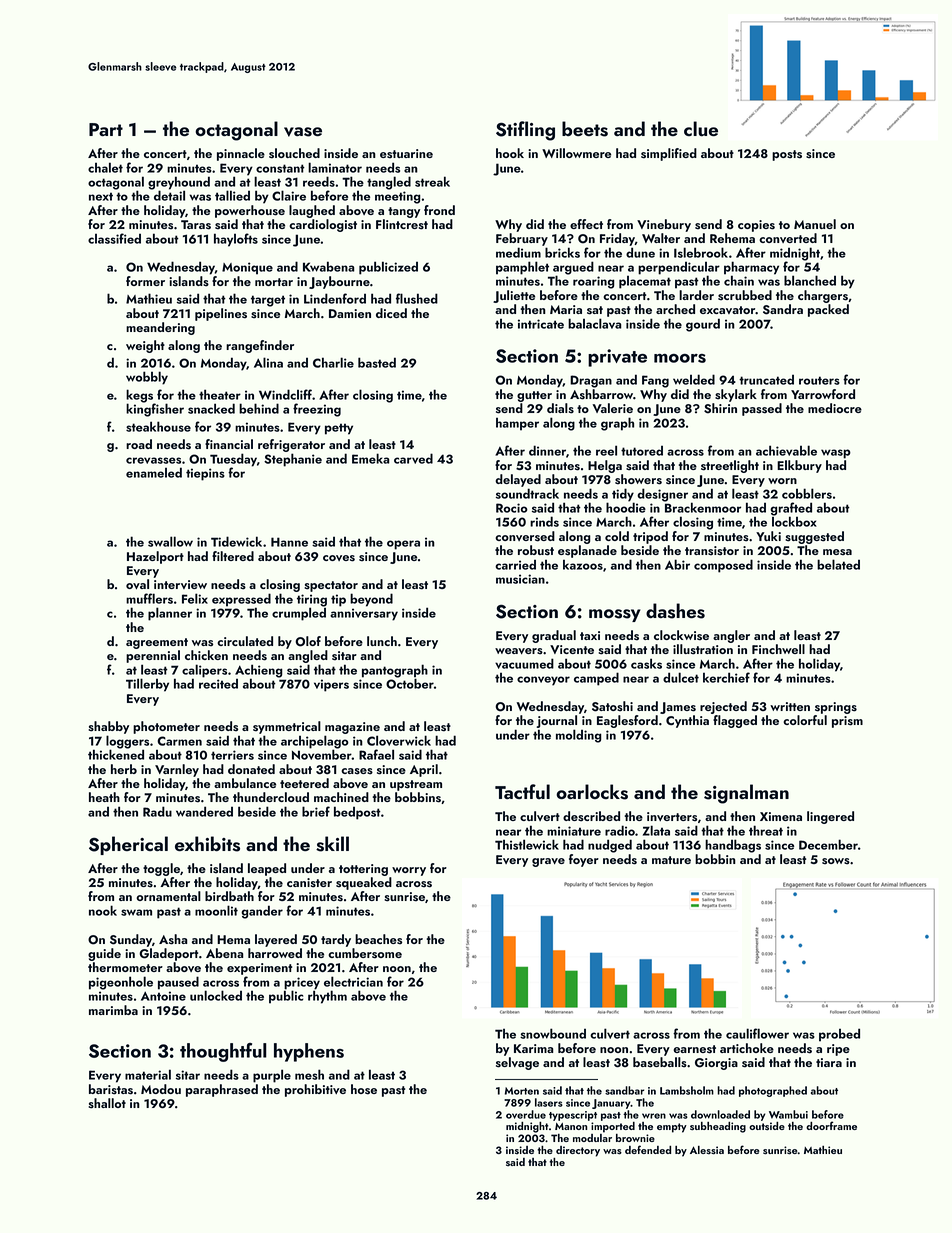 This image has height=1233, width=952. What do you see at coordinates (578, 1151) in the image?
I see `directory` at bounding box center [578, 1151].
